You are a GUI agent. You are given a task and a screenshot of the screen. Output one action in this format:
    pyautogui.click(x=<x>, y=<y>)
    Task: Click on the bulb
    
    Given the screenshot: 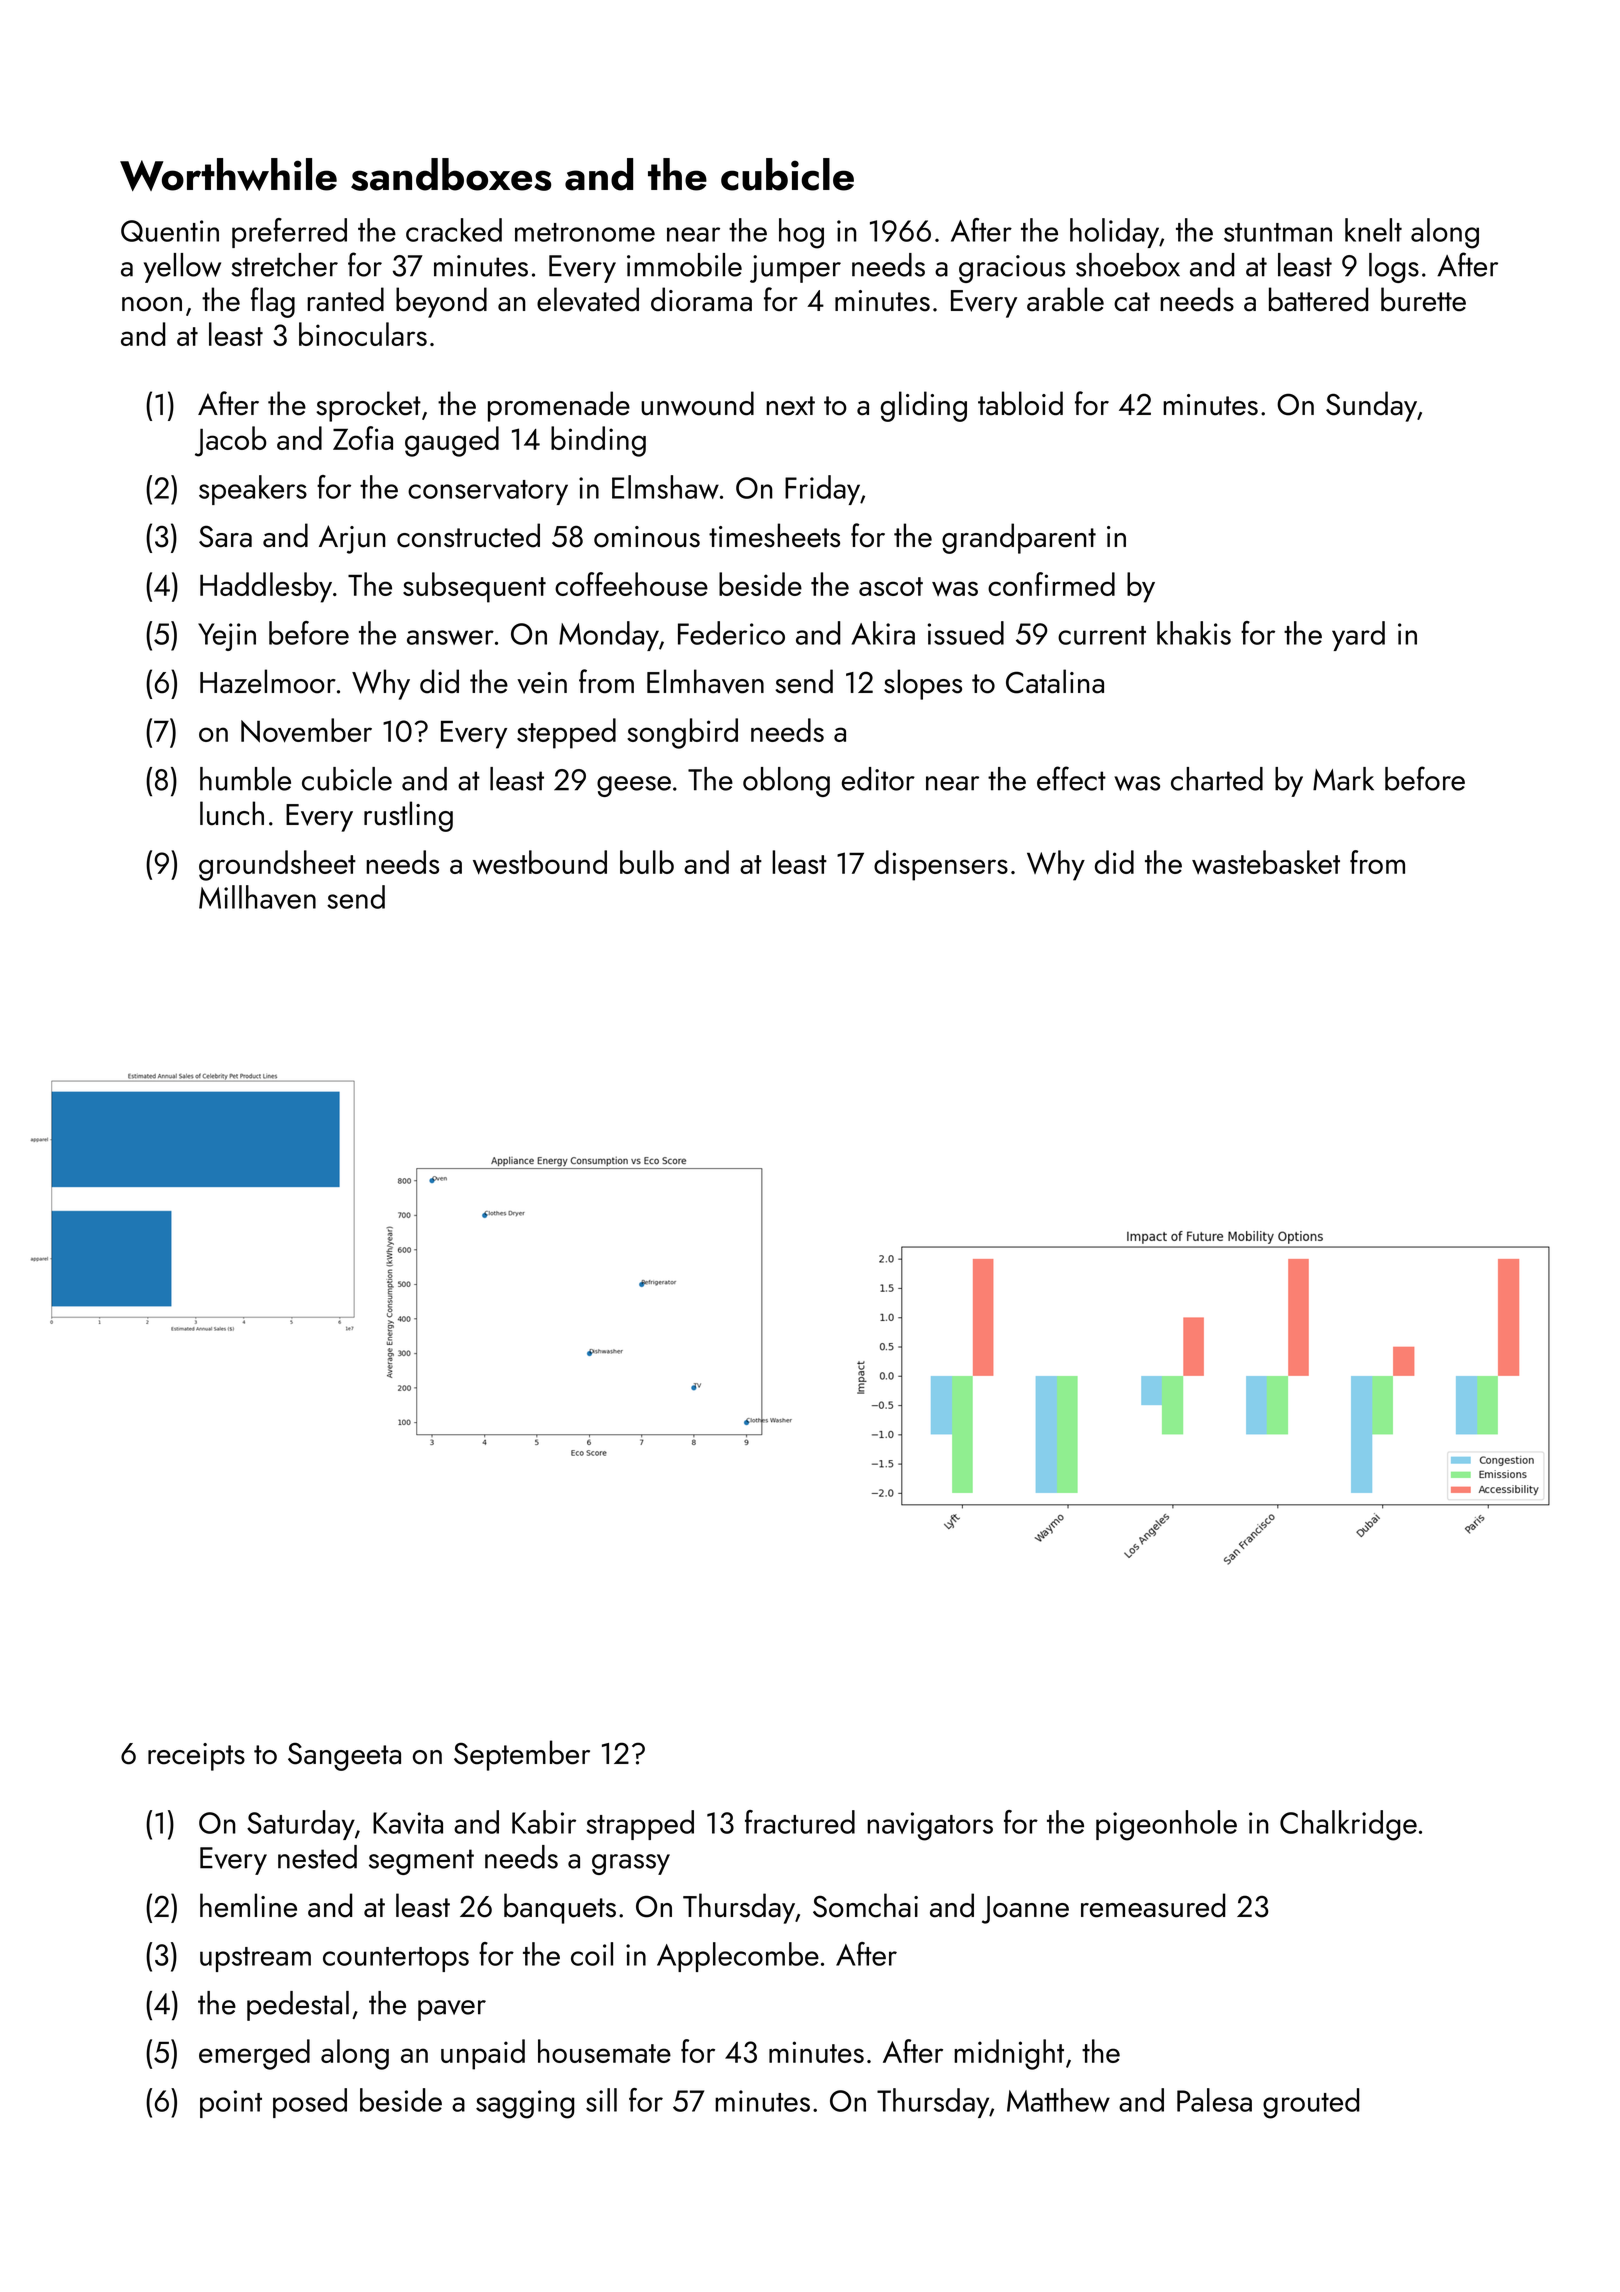 What is the action you would take?
    pyautogui.click(x=647, y=862)
